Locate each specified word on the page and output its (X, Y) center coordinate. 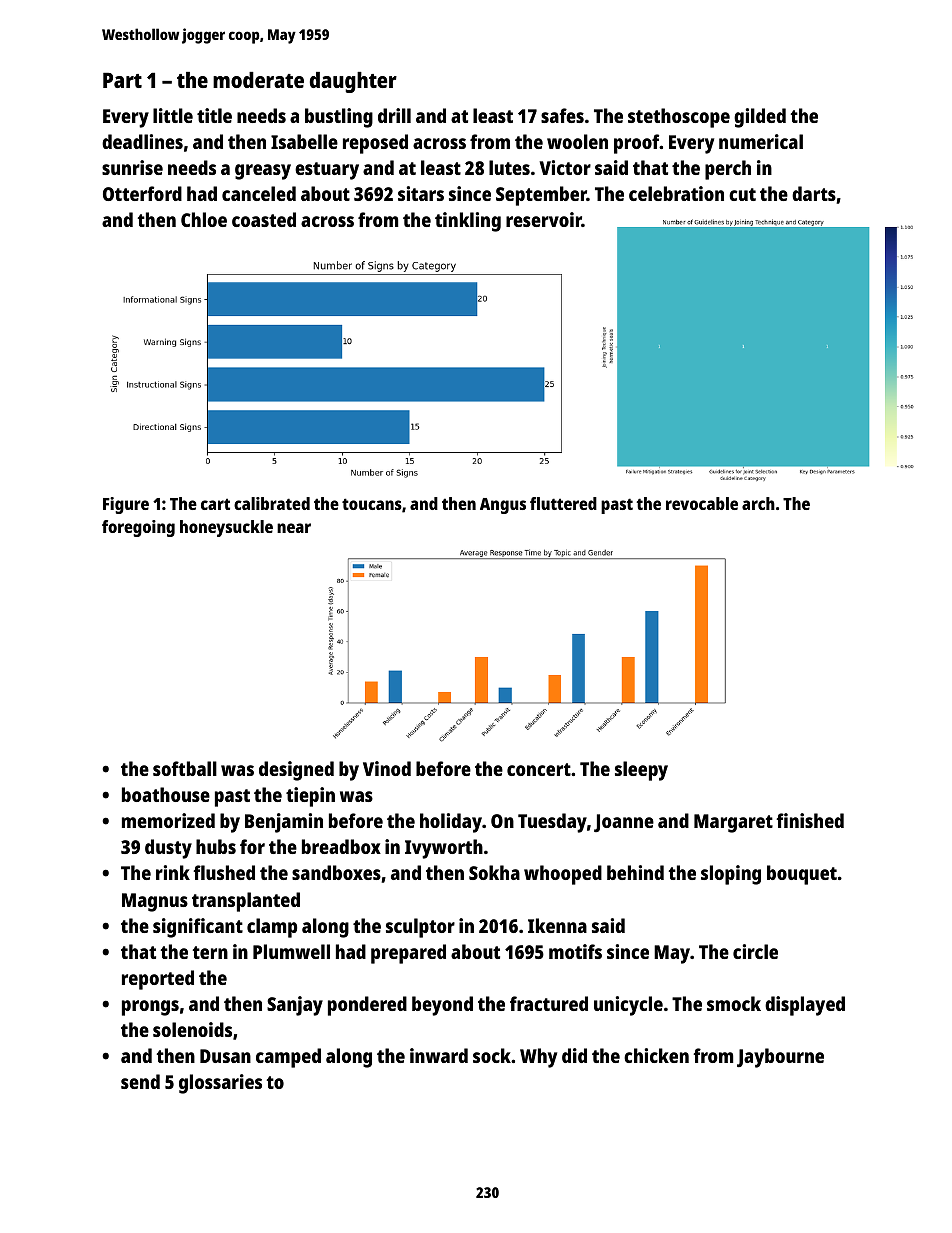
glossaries (220, 1084)
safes (562, 115)
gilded (760, 118)
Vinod (387, 768)
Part (122, 80)
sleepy (641, 771)
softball (185, 768)
